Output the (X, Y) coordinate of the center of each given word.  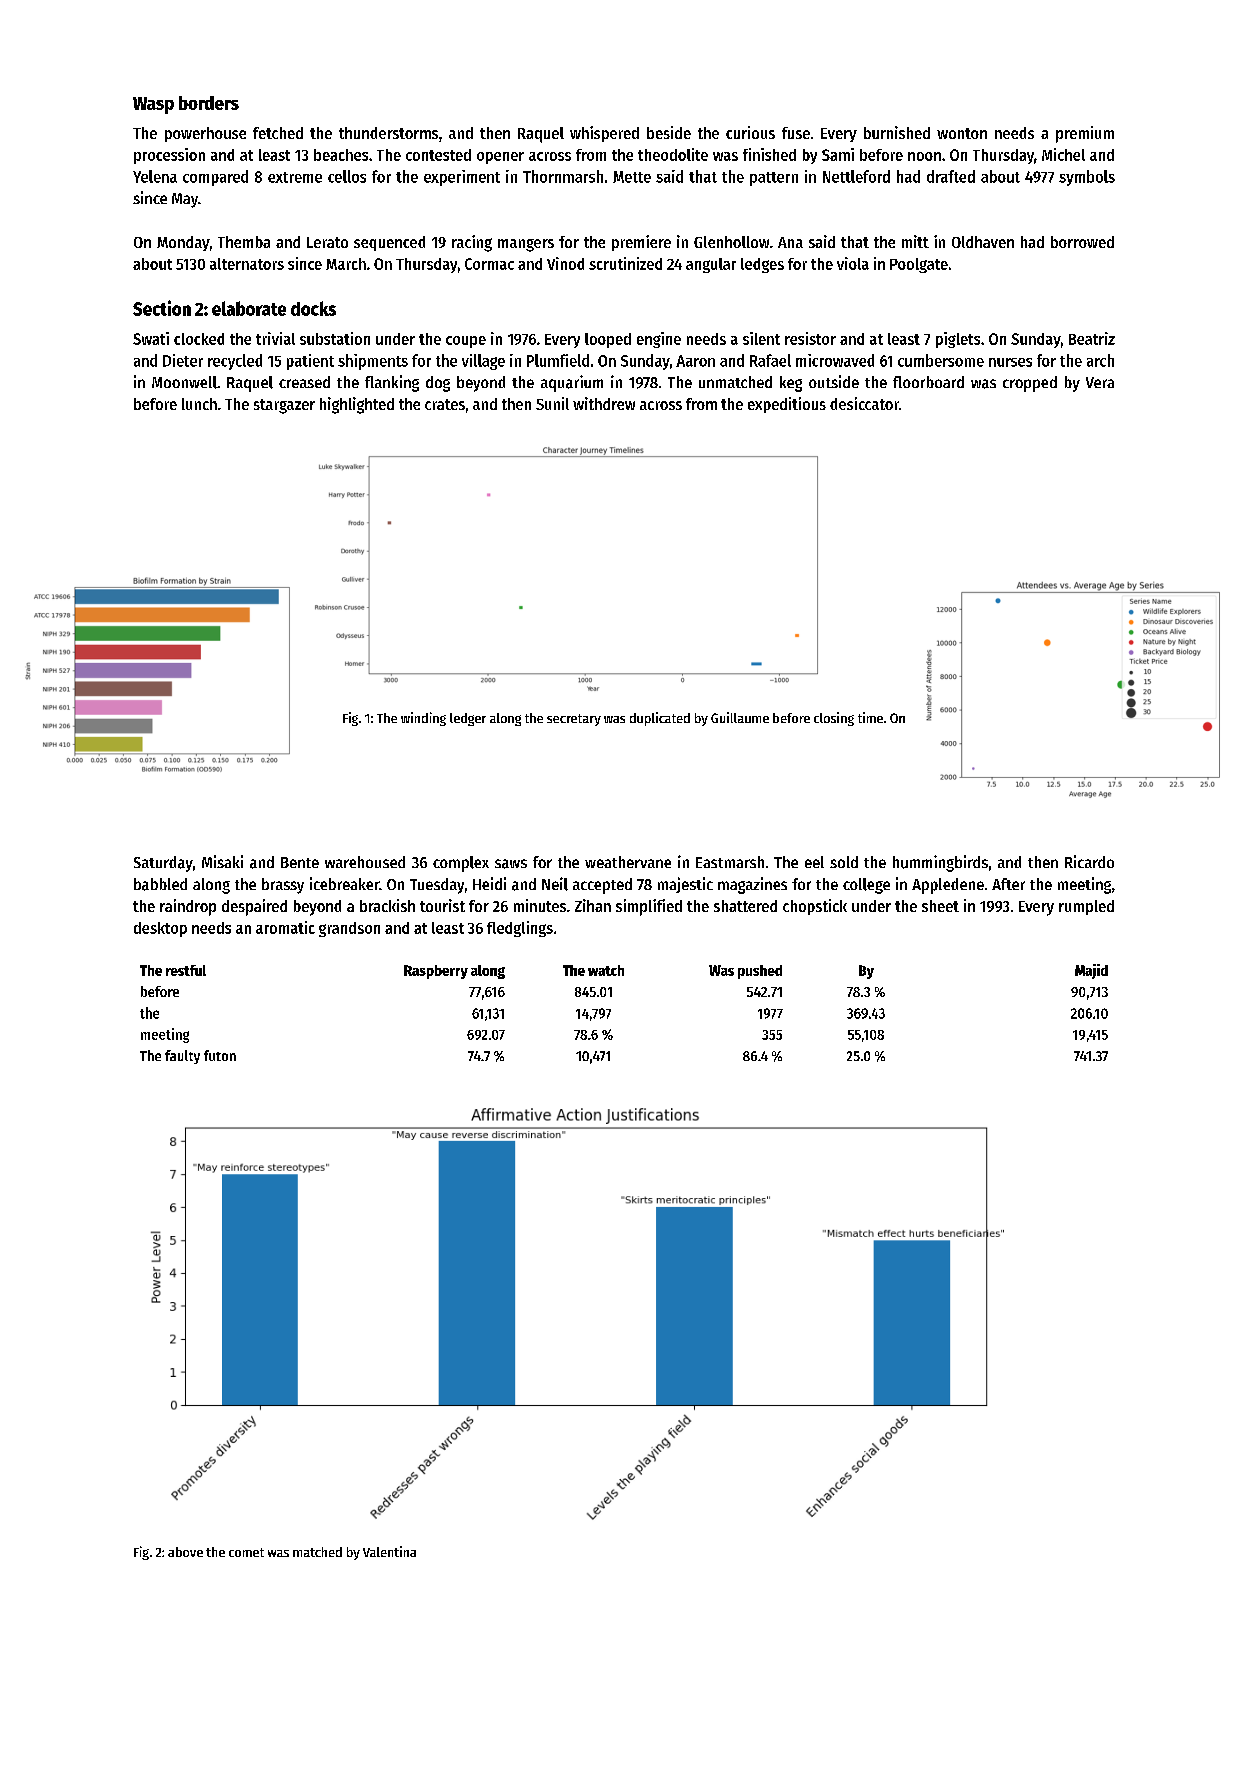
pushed (760, 972)
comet (246, 1552)
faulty (182, 1057)
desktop (160, 929)
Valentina (389, 1551)
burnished (897, 132)
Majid (1091, 971)
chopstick (815, 907)
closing (834, 719)
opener (500, 158)
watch (606, 970)
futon (220, 1055)
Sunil (552, 403)
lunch (199, 404)
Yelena (155, 176)
